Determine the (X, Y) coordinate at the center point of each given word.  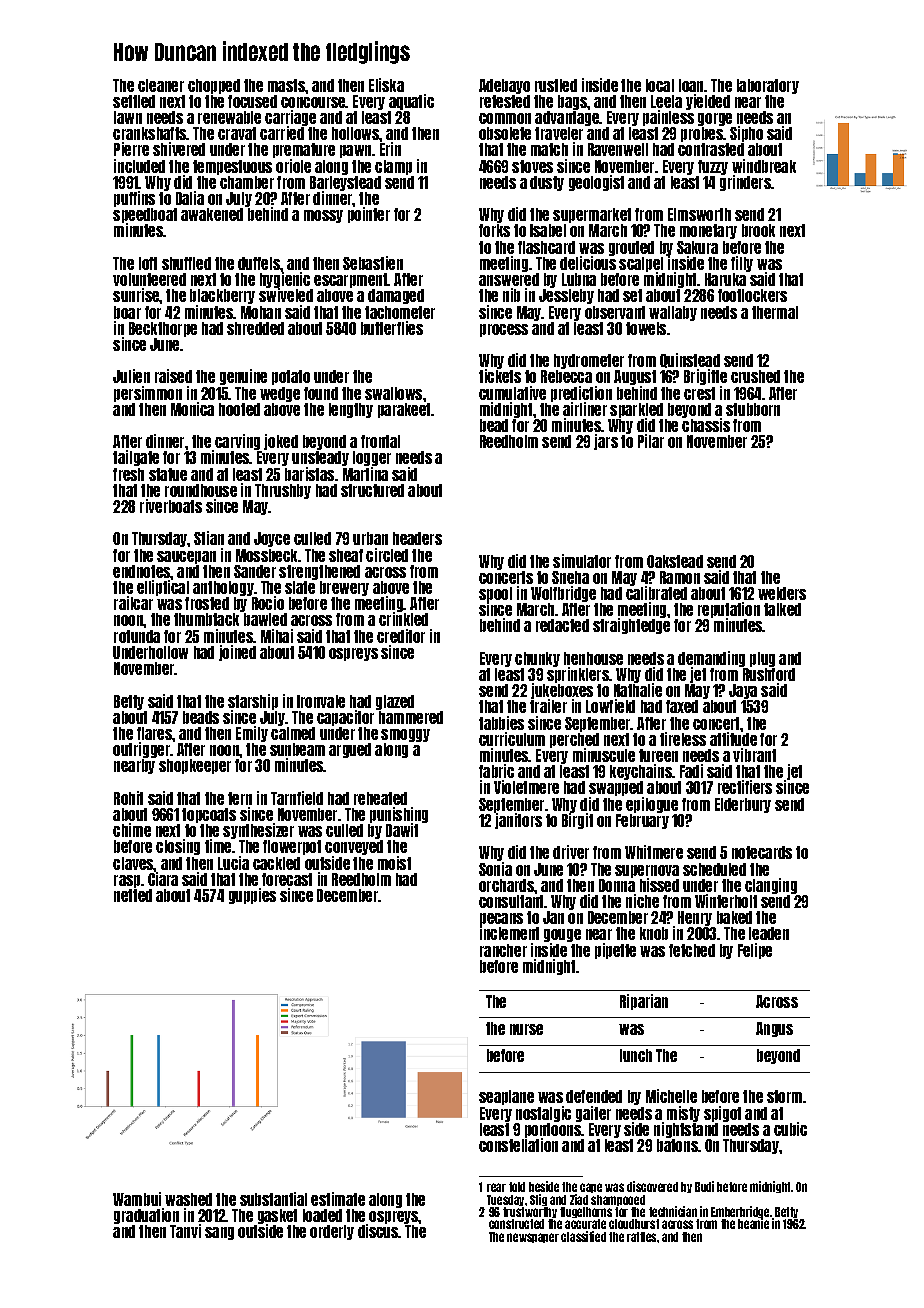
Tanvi (185, 1231)
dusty (547, 183)
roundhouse (201, 490)
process (504, 330)
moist (394, 863)
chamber (247, 182)
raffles (641, 1237)
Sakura (697, 247)
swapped (616, 788)
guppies (252, 896)
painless (668, 118)
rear (496, 1187)
